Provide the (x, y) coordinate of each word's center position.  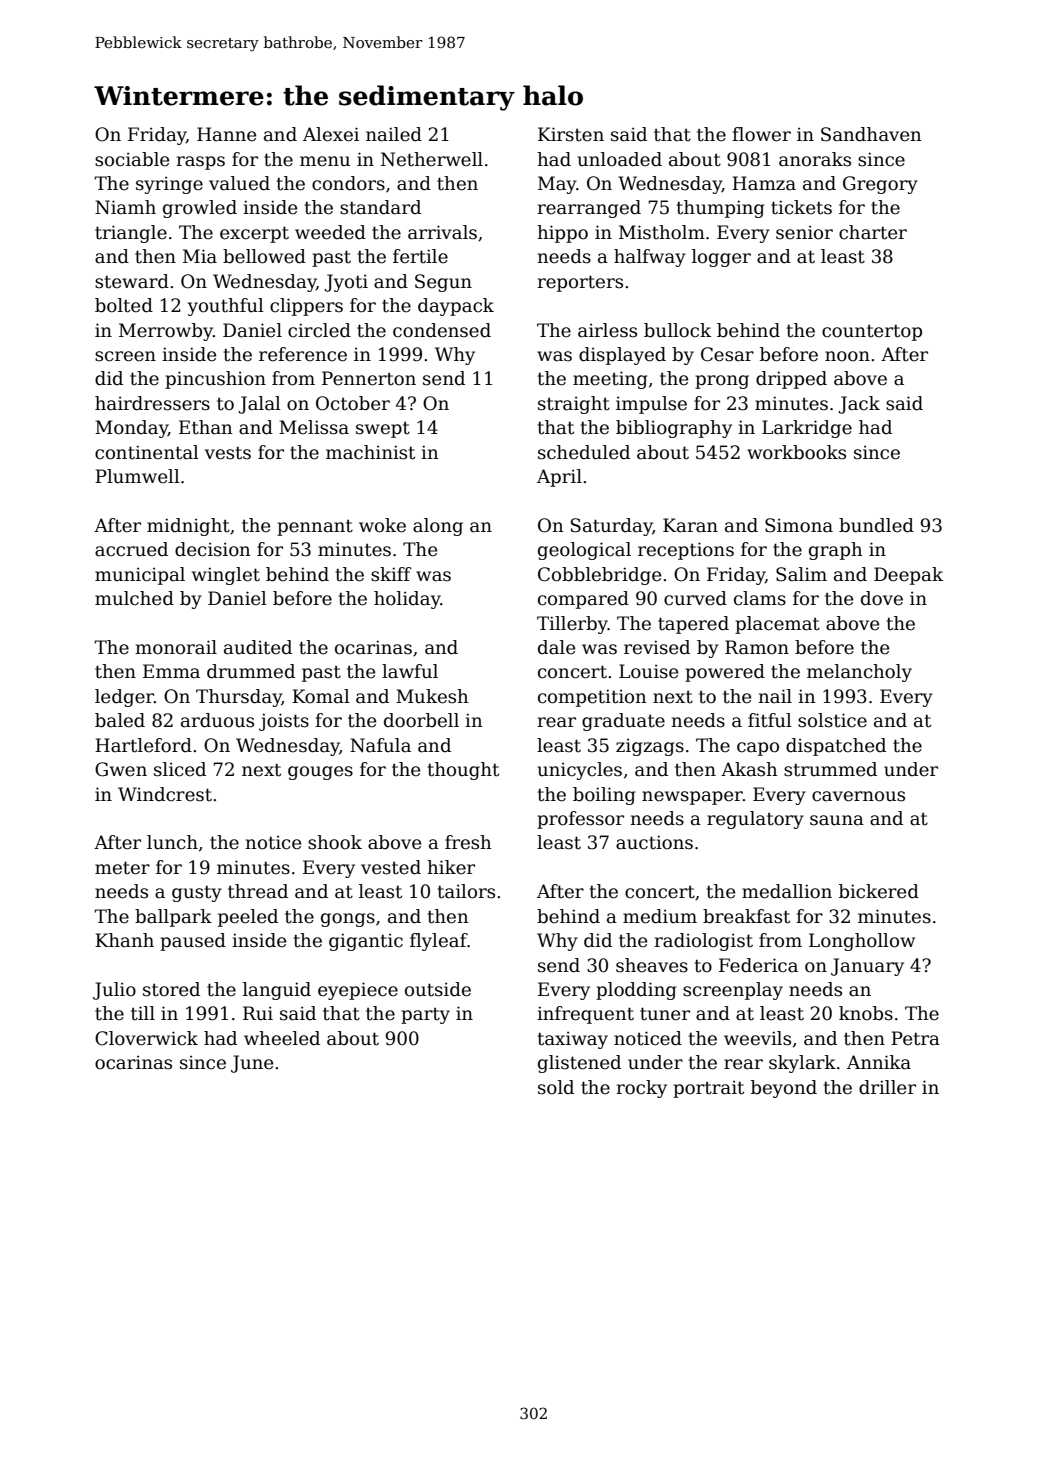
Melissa (314, 427)
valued (239, 183)
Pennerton (369, 378)
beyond (784, 1089)
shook (335, 842)
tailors (466, 891)
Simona (799, 525)
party (425, 1016)
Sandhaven (871, 134)
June (252, 1064)
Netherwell (432, 159)
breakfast (746, 916)
